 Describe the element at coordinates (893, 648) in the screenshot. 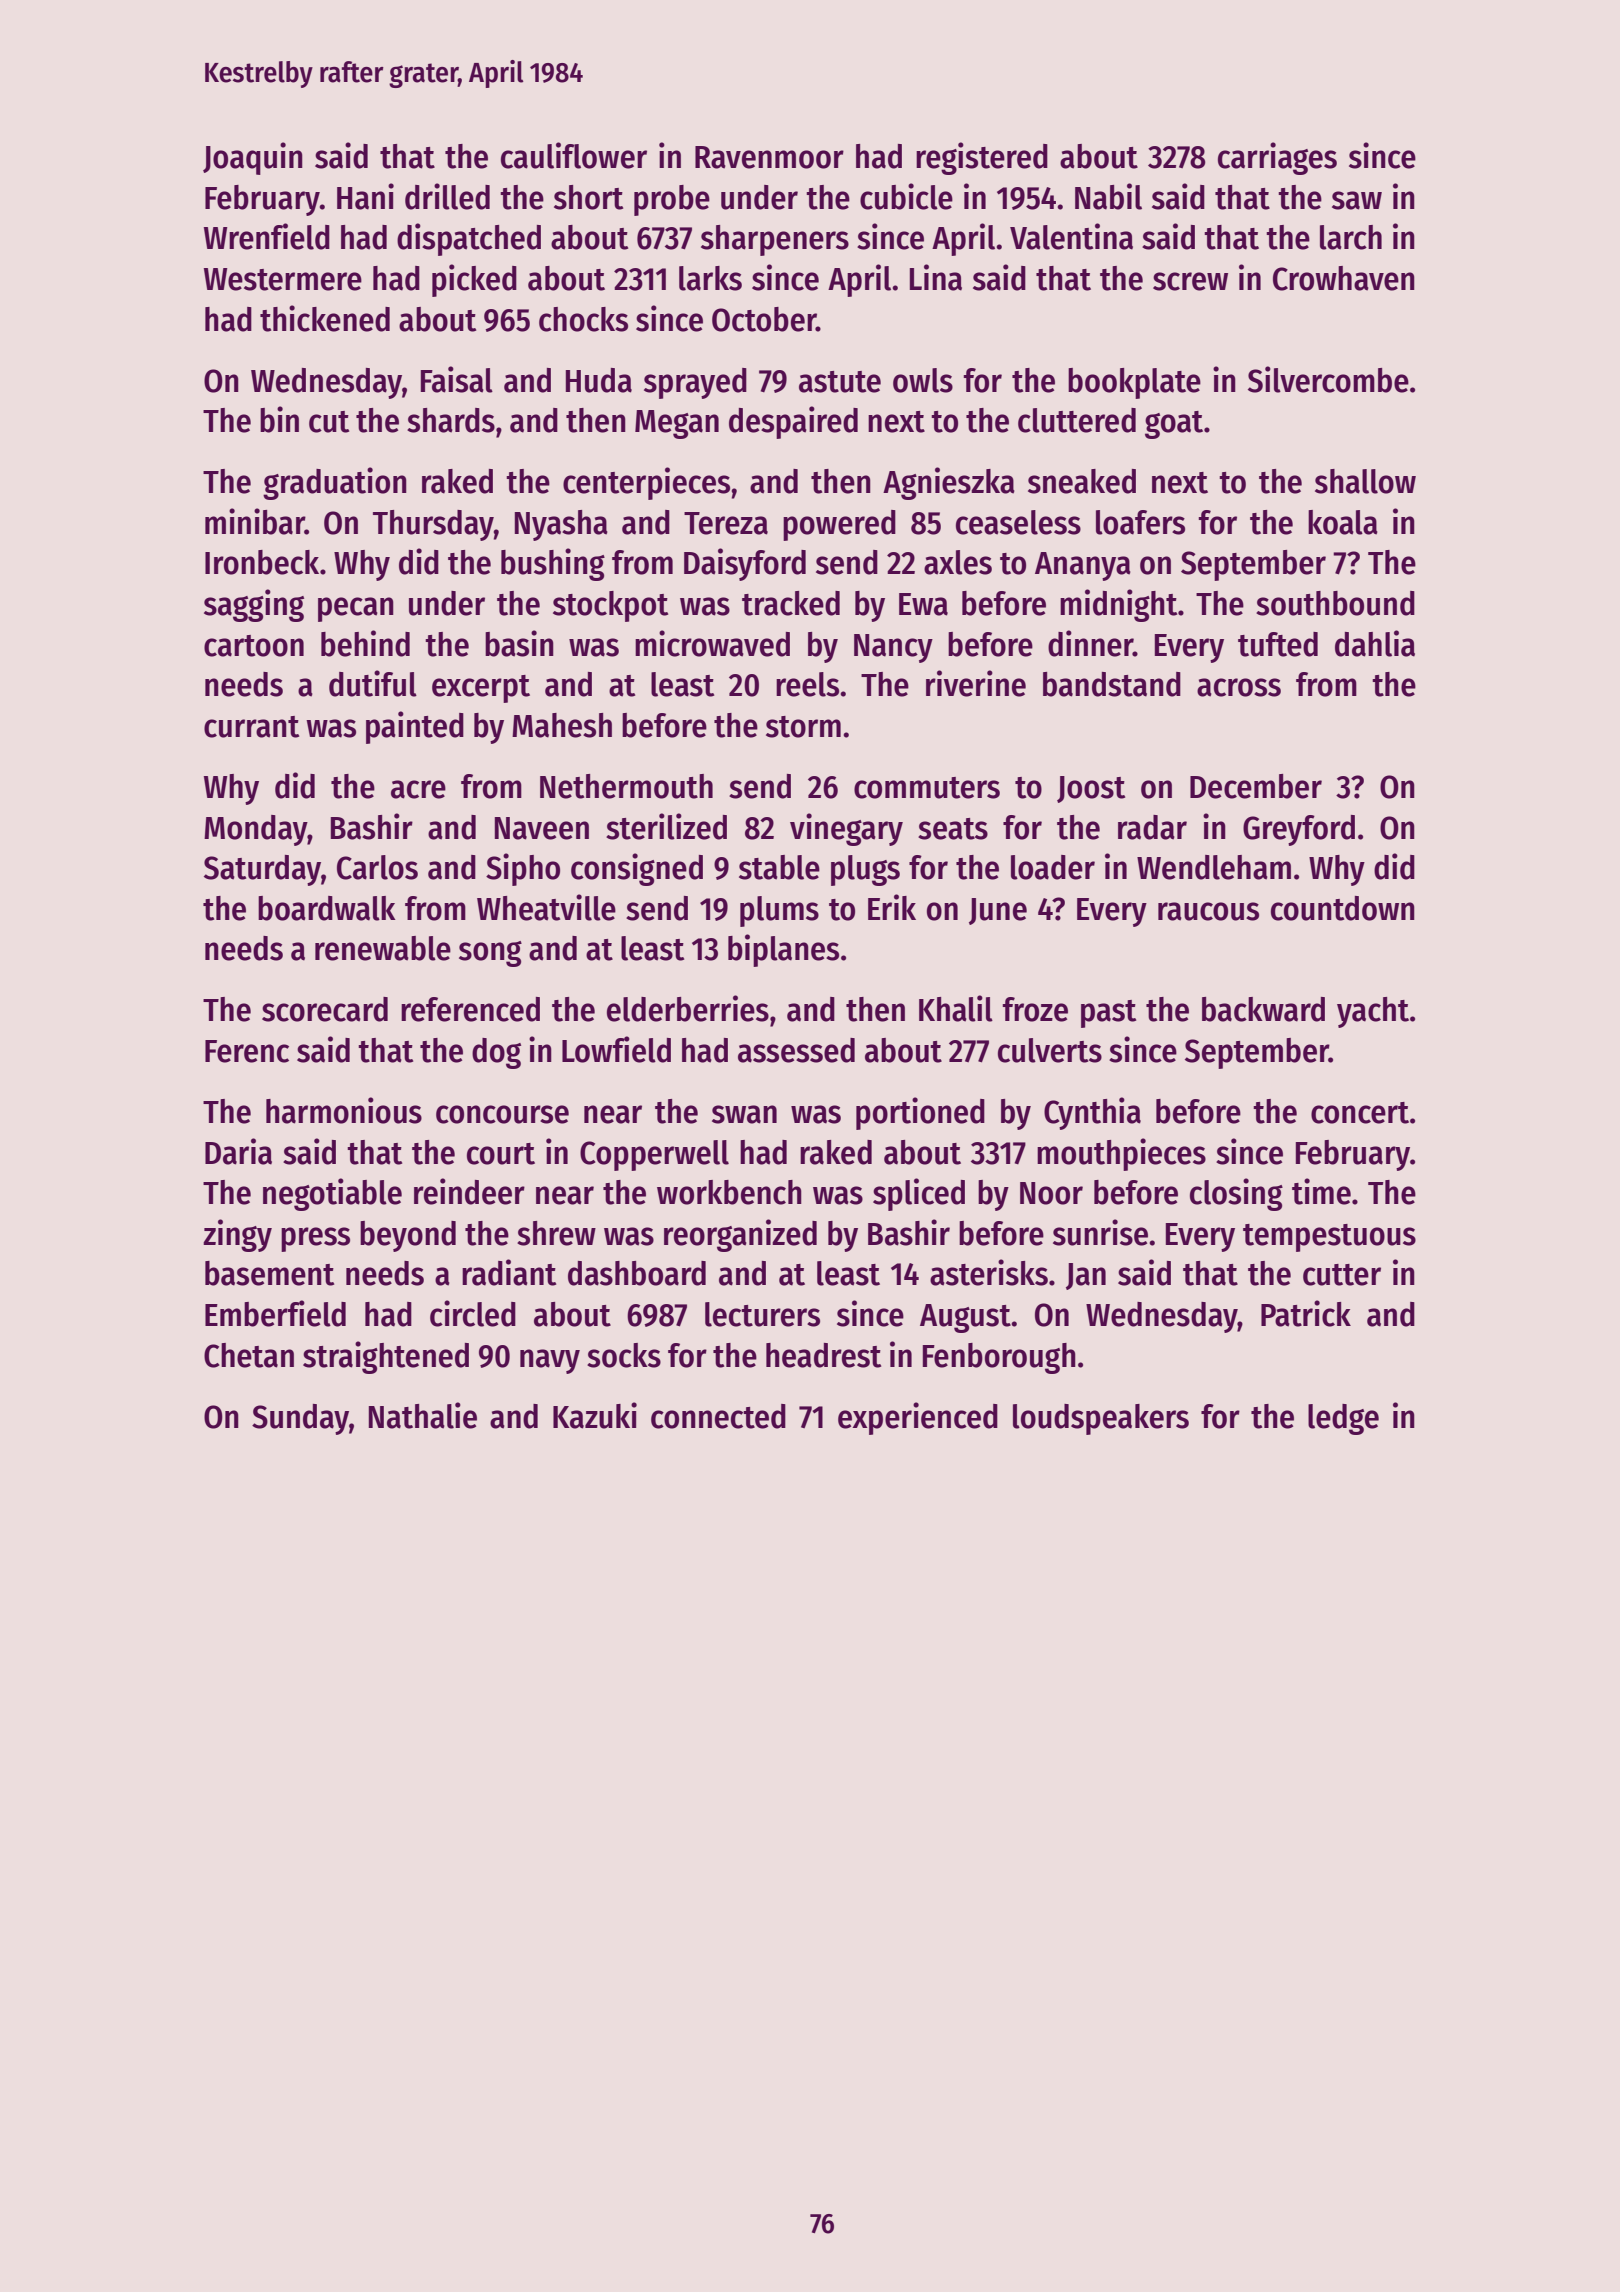

I see `Nancy` at that location.
